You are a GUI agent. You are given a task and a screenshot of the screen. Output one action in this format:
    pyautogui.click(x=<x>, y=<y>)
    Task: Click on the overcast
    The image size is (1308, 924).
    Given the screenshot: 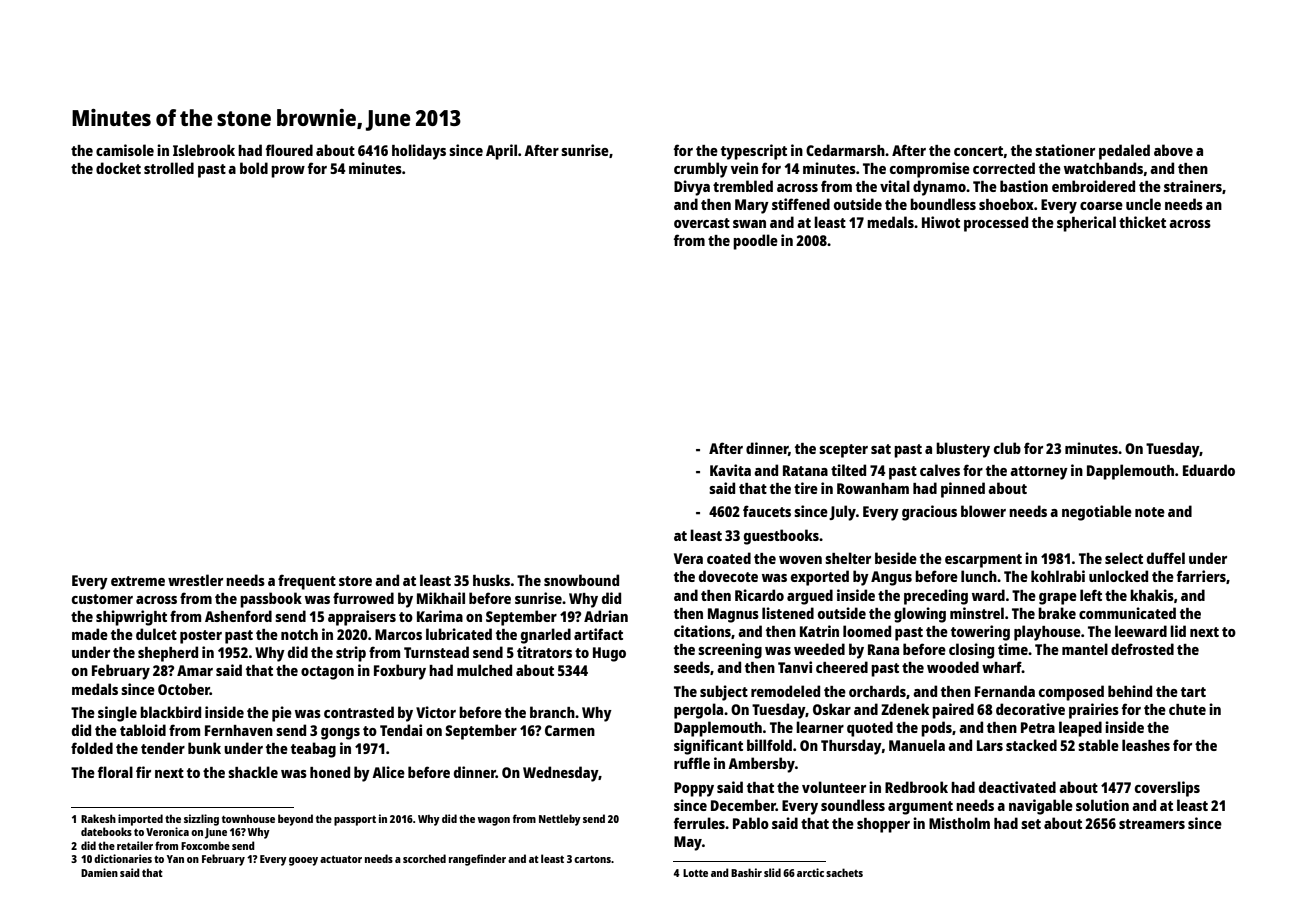 What is the action you would take?
    pyautogui.click(x=702, y=223)
